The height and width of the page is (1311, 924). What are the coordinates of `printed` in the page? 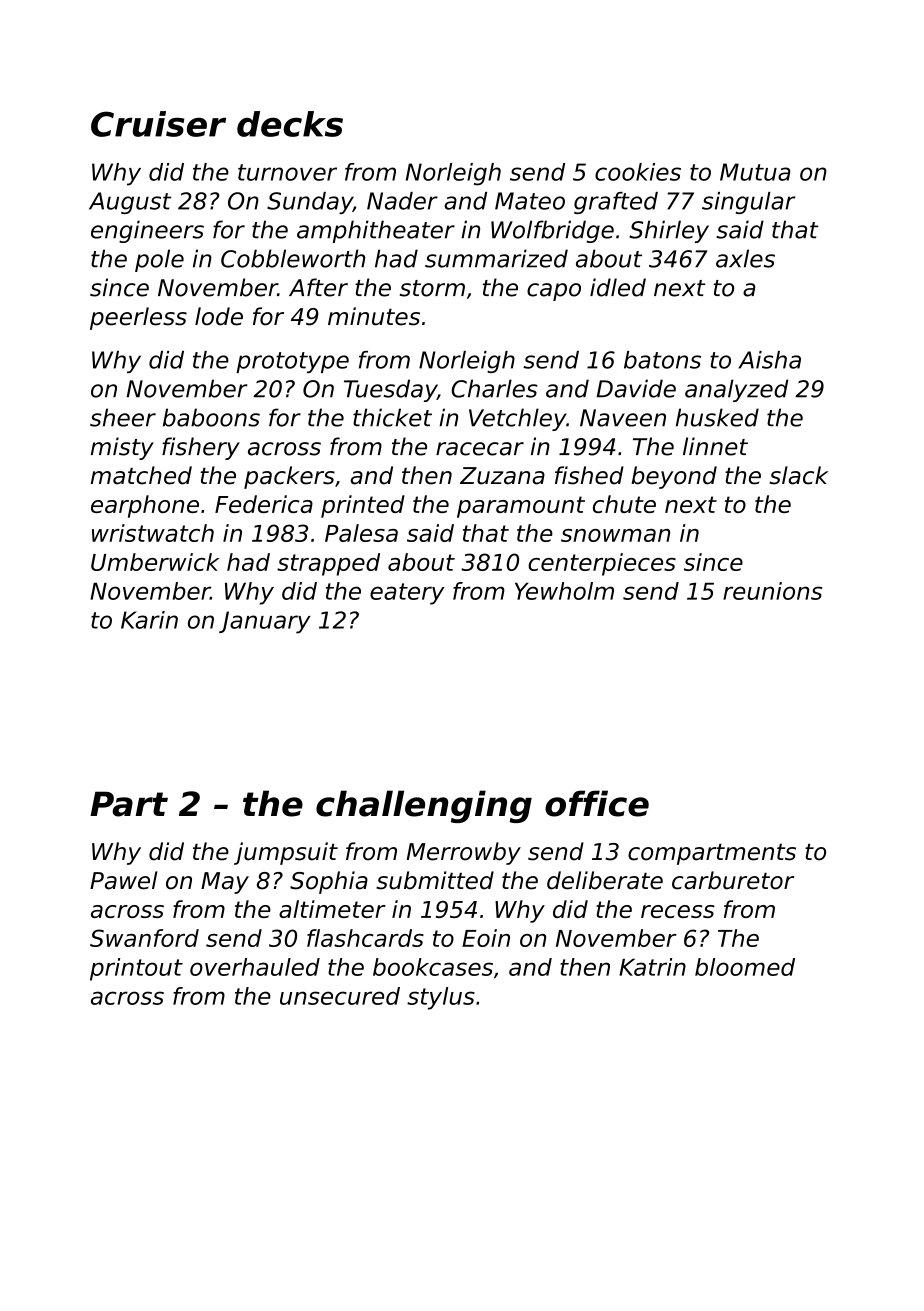 It's located at (363, 506).
